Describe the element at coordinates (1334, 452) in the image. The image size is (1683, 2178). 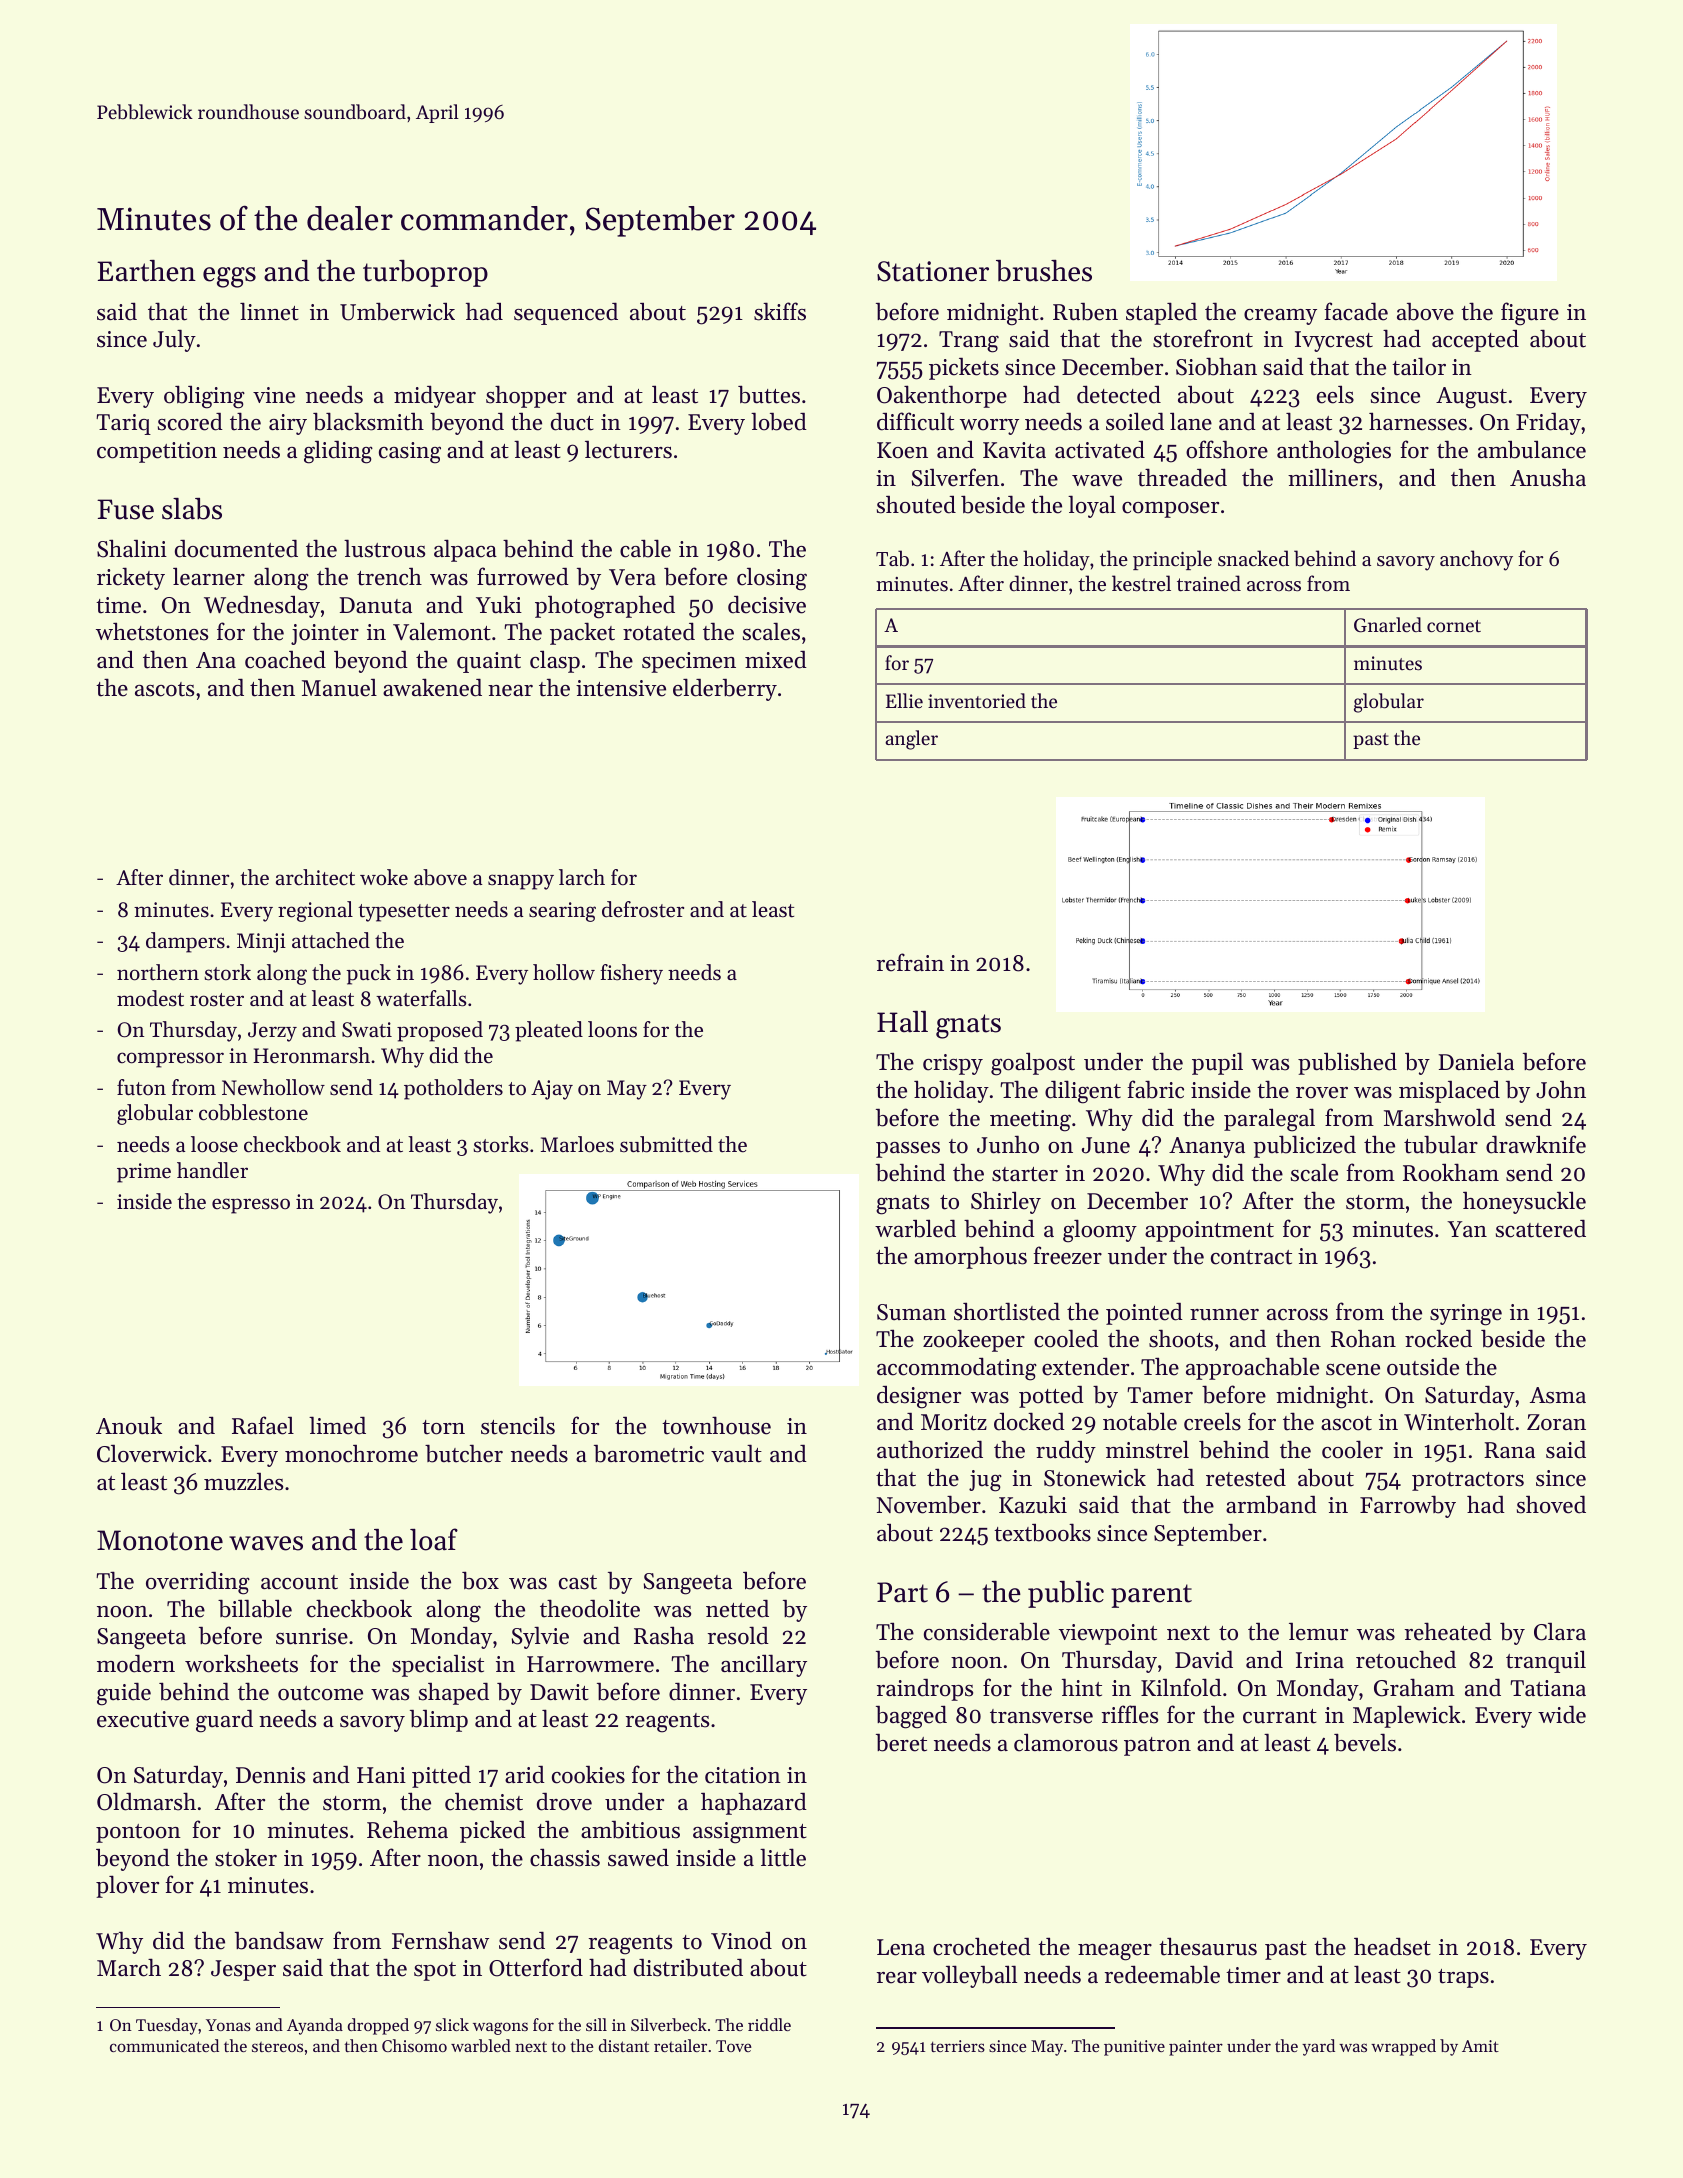
I see `anthologies` at that location.
